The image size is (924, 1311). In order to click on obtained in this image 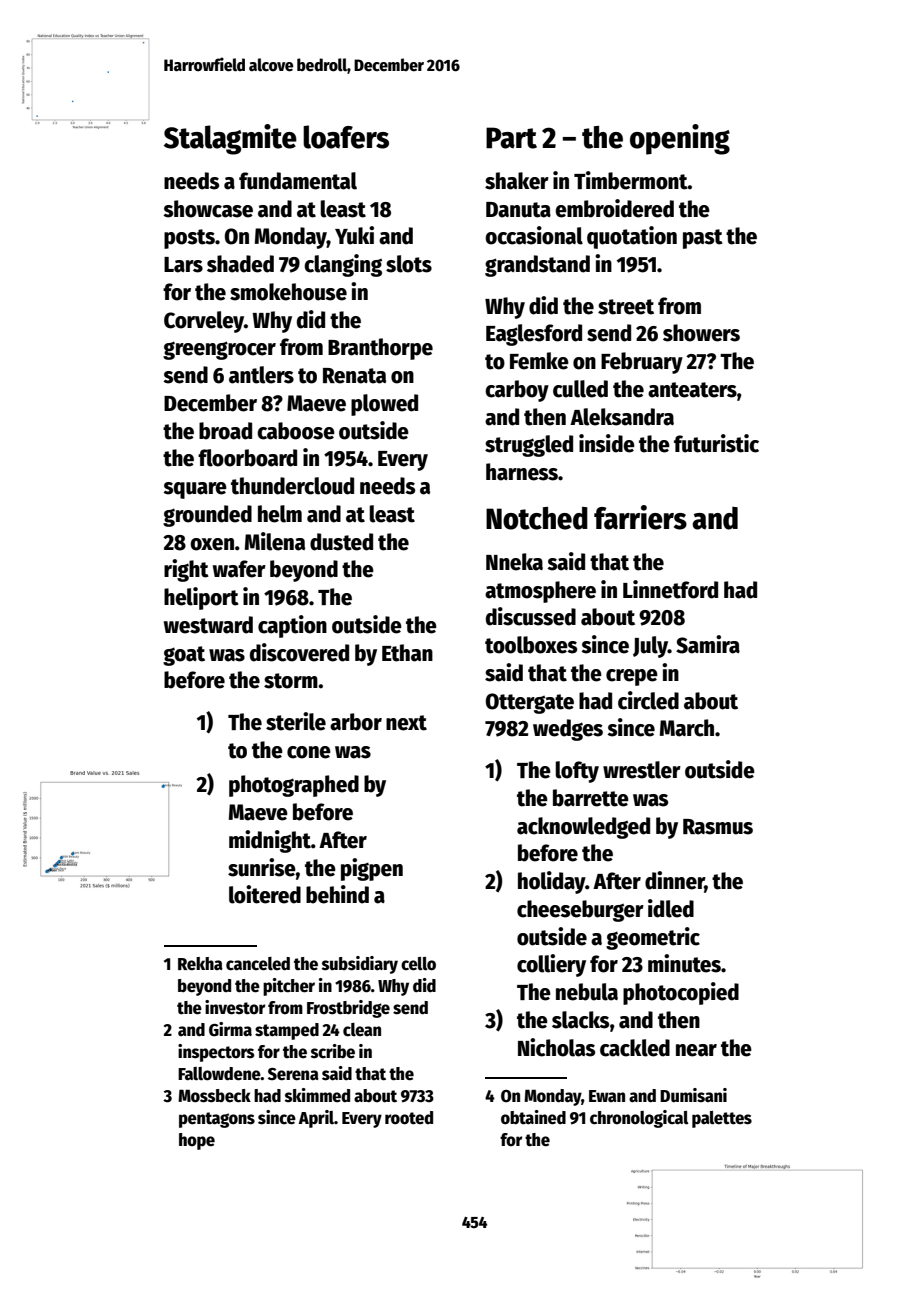, I will do `click(533, 1117)`.
